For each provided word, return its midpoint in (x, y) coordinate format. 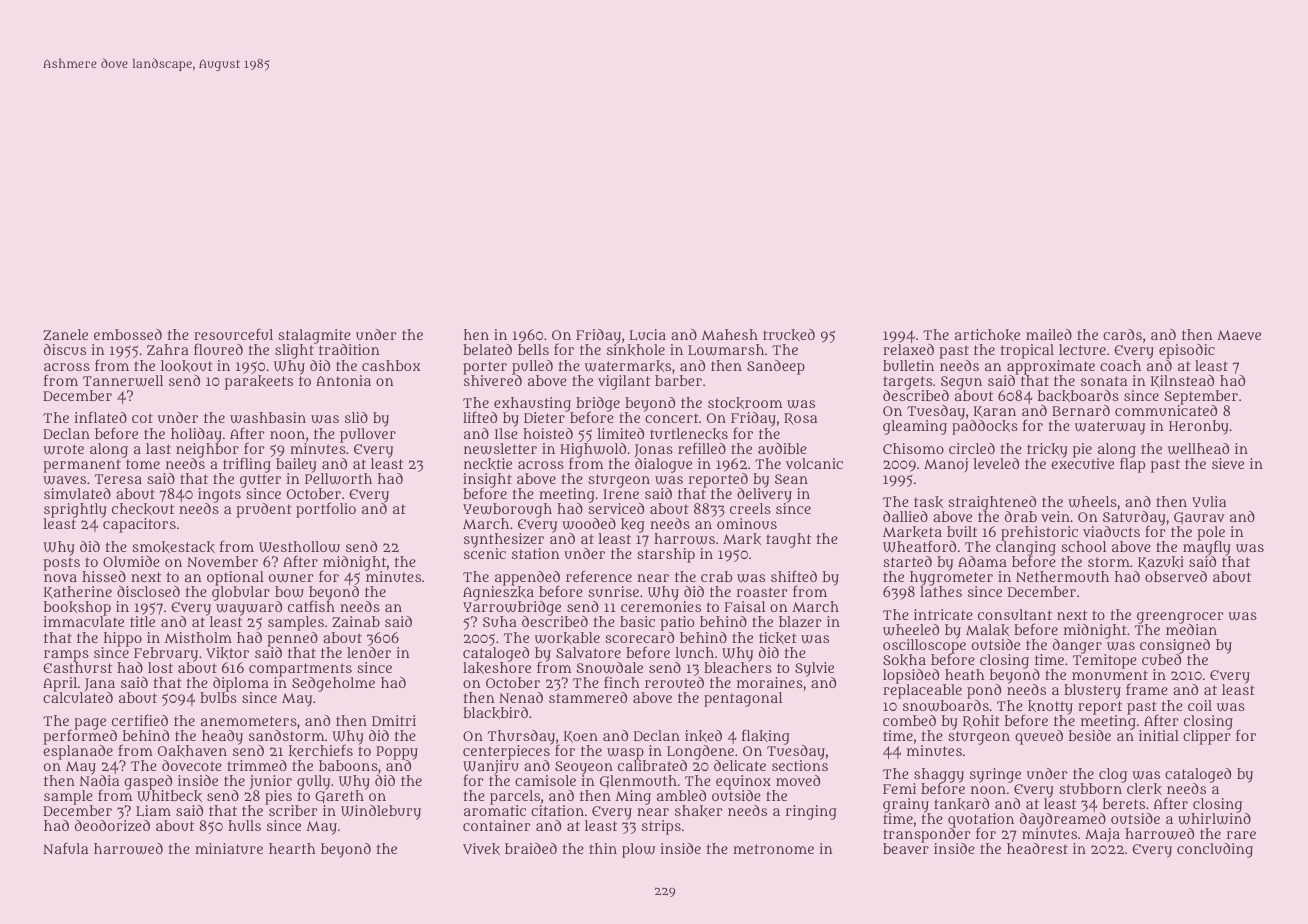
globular (241, 594)
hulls (244, 825)
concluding (1215, 850)
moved (798, 780)
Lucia (647, 335)
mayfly (1207, 548)
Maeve (1239, 335)
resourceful (233, 334)
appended (527, 578)
